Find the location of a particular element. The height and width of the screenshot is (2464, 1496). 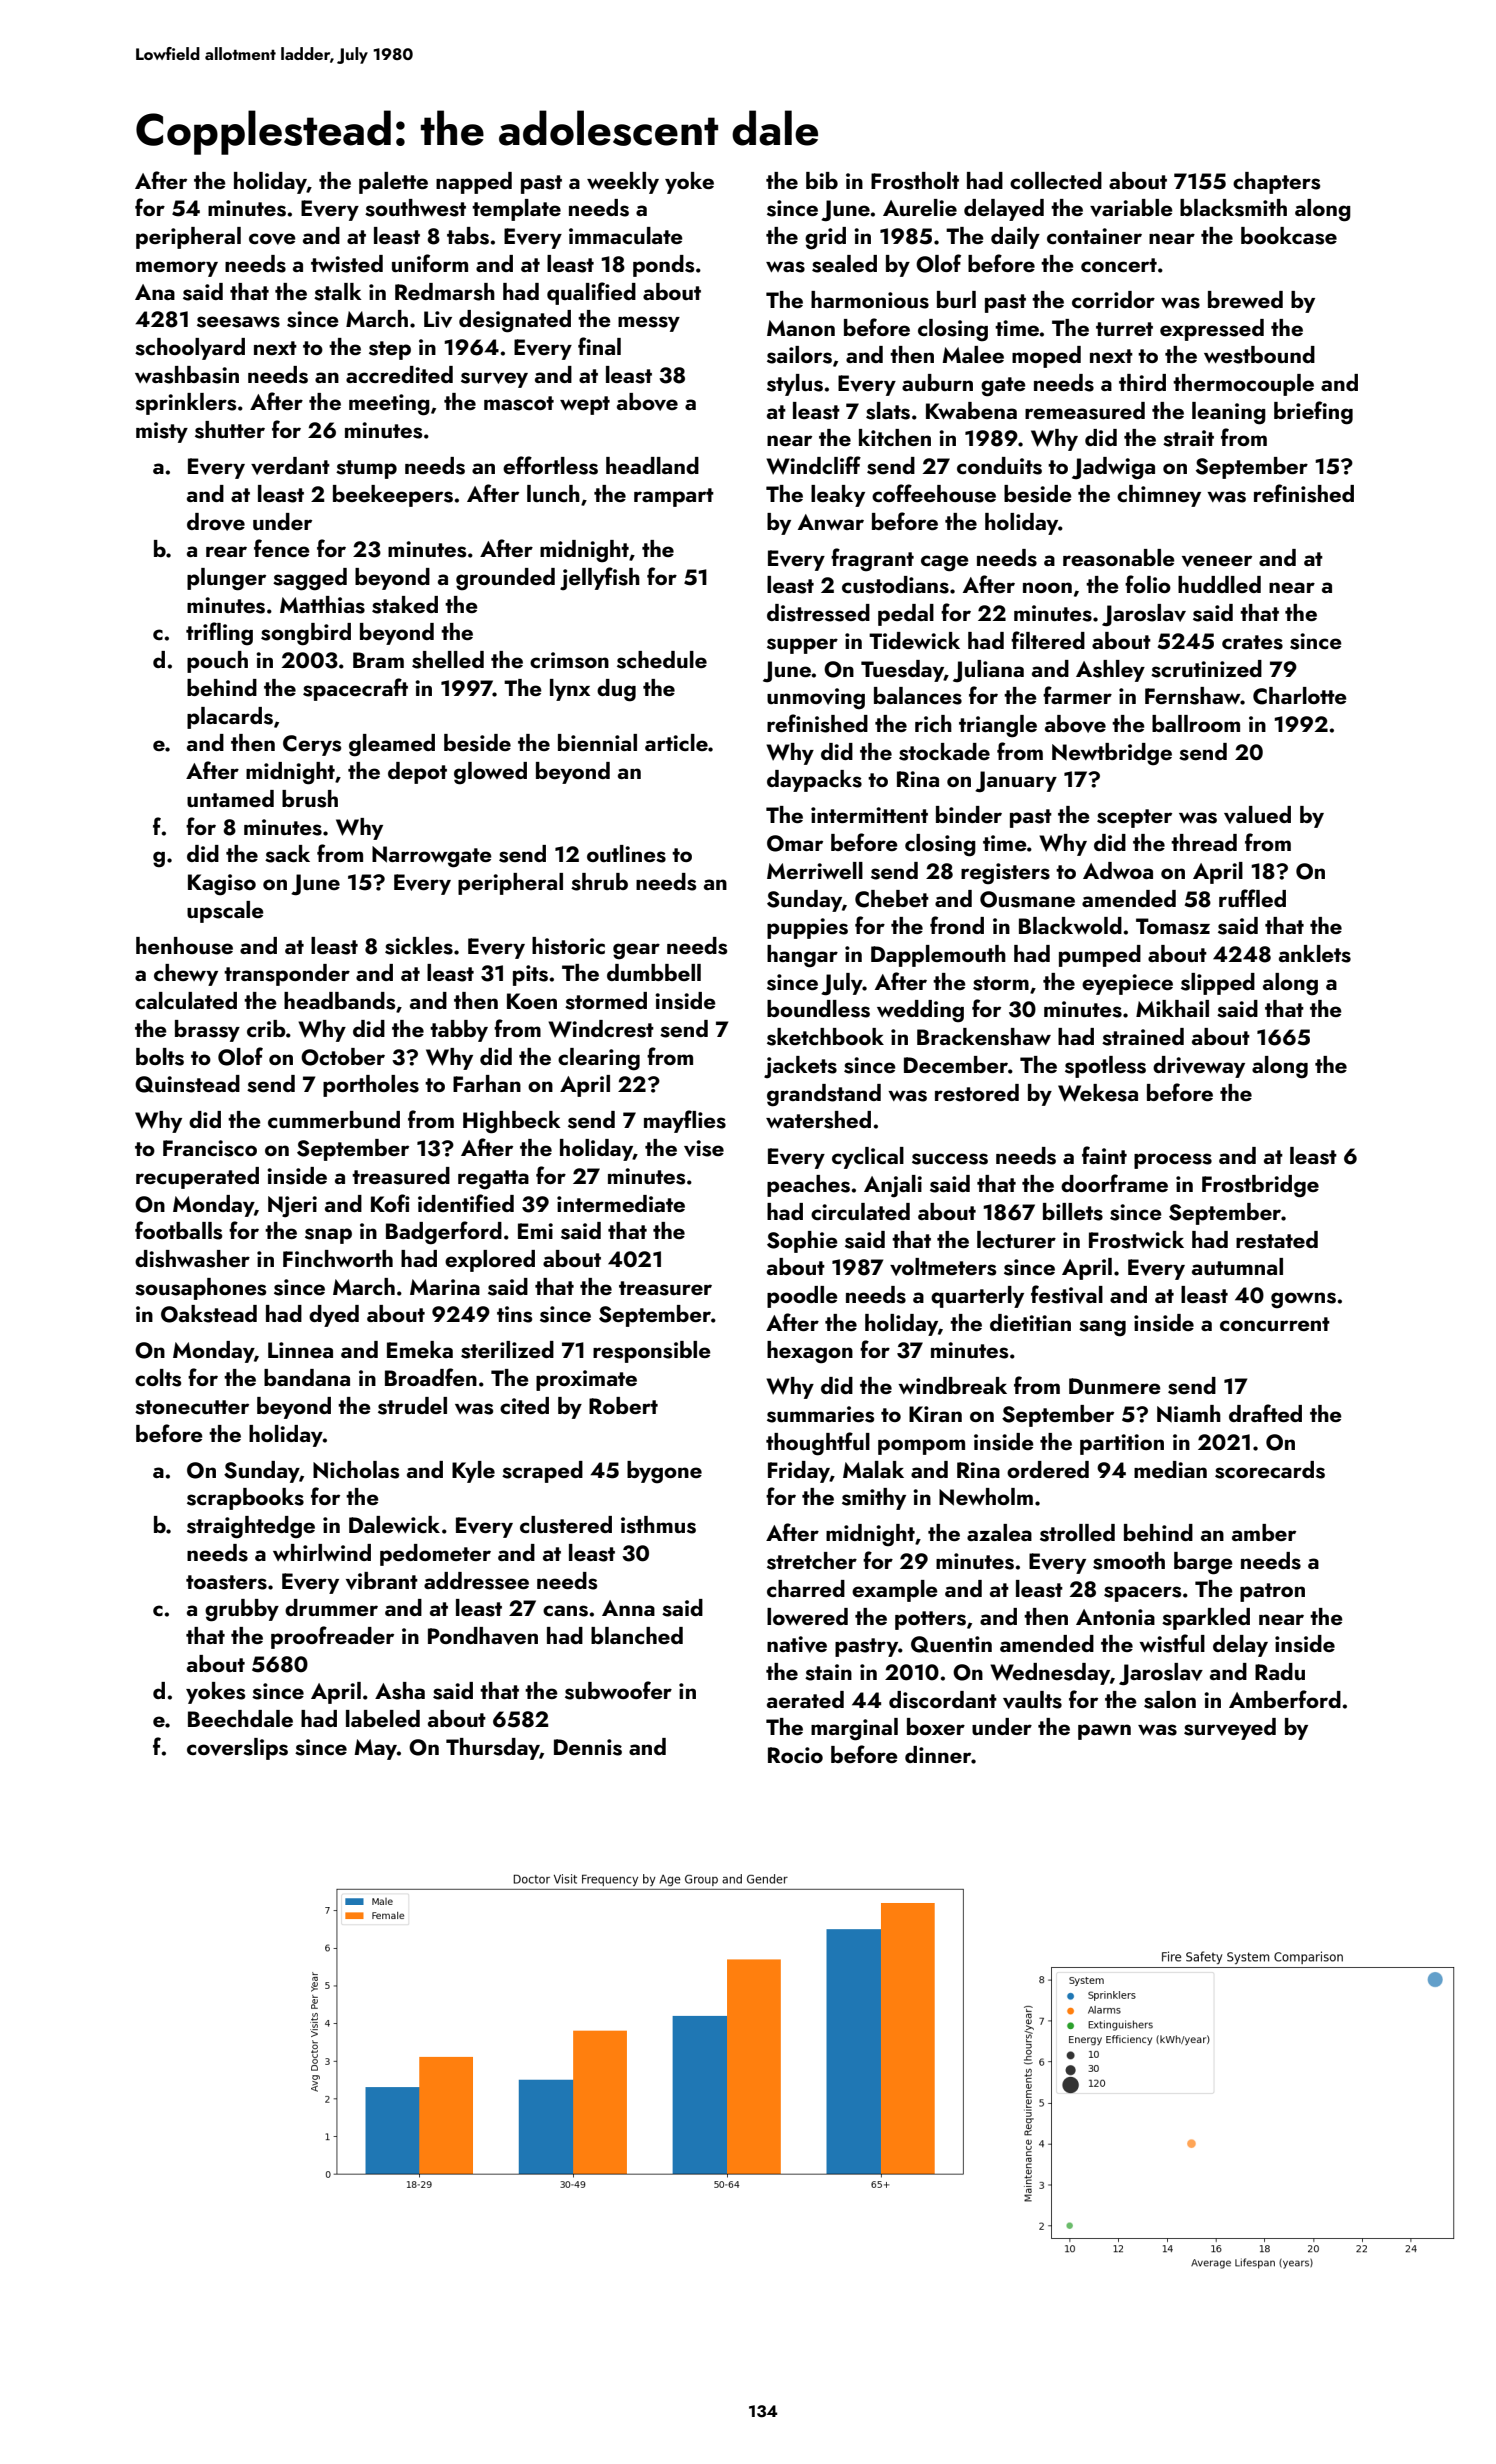

boundless is located at coordinates (818, 1009).
